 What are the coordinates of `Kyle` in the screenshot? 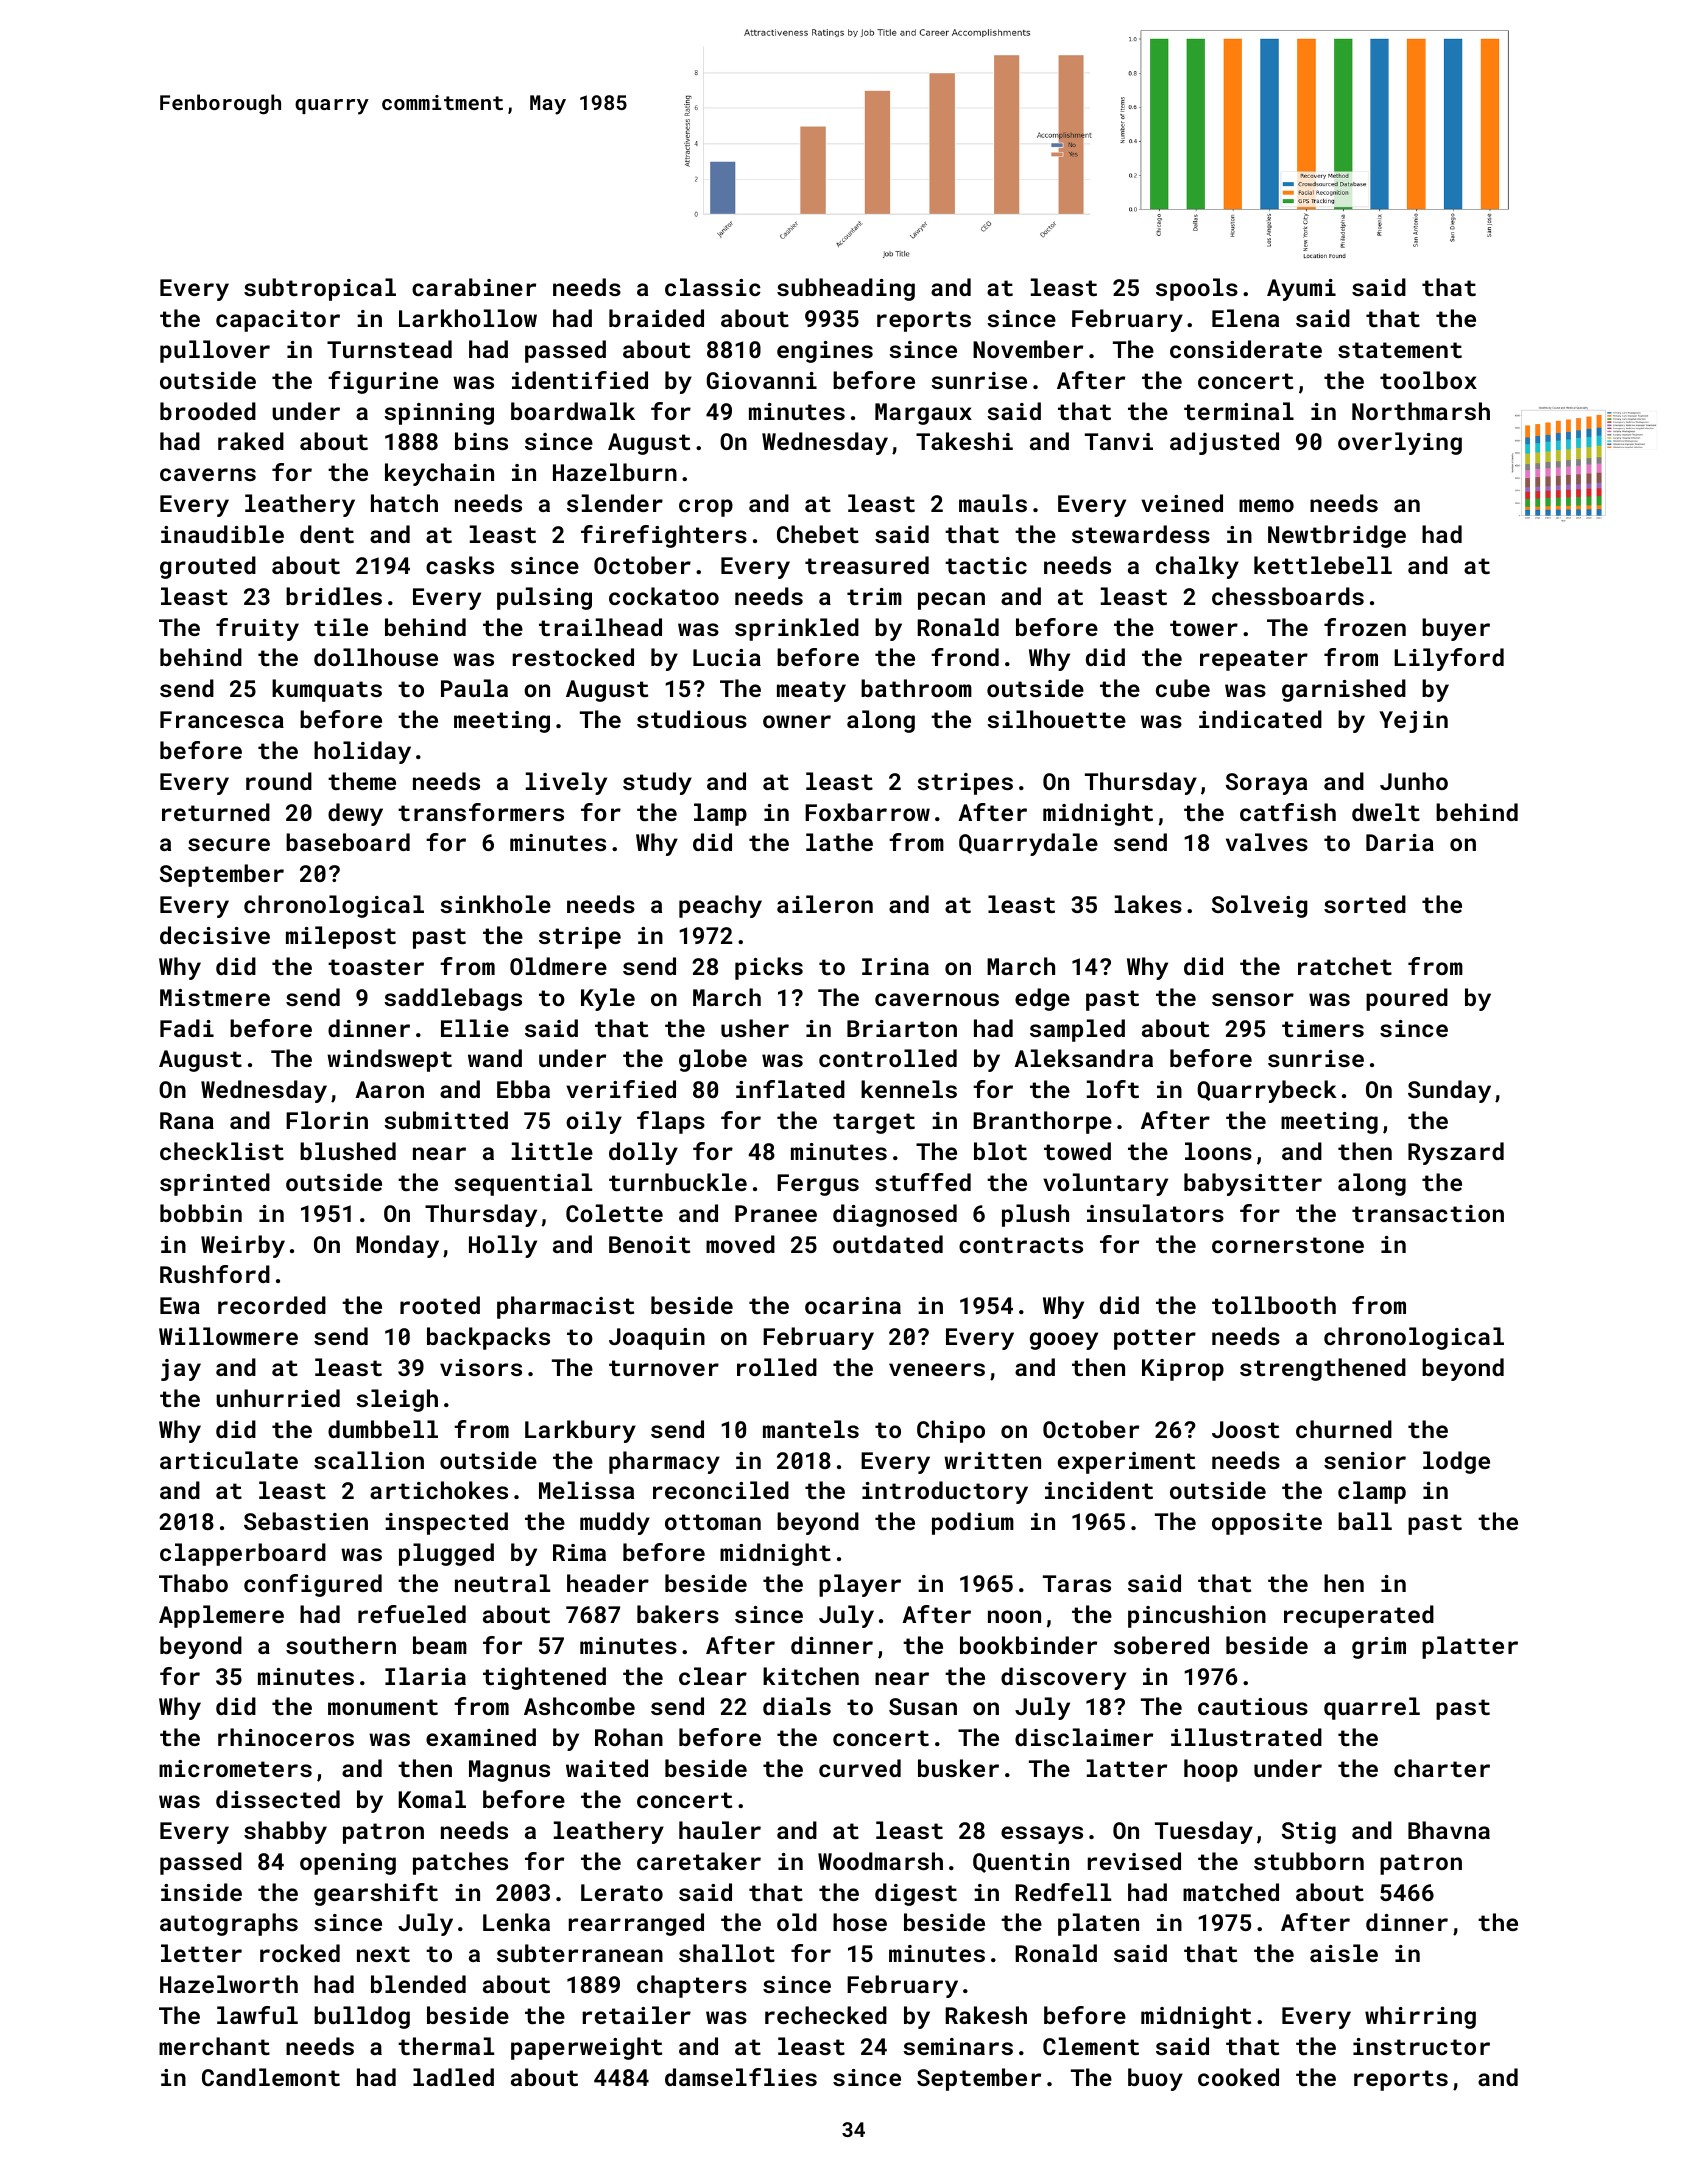 It's located at (608, 999).
